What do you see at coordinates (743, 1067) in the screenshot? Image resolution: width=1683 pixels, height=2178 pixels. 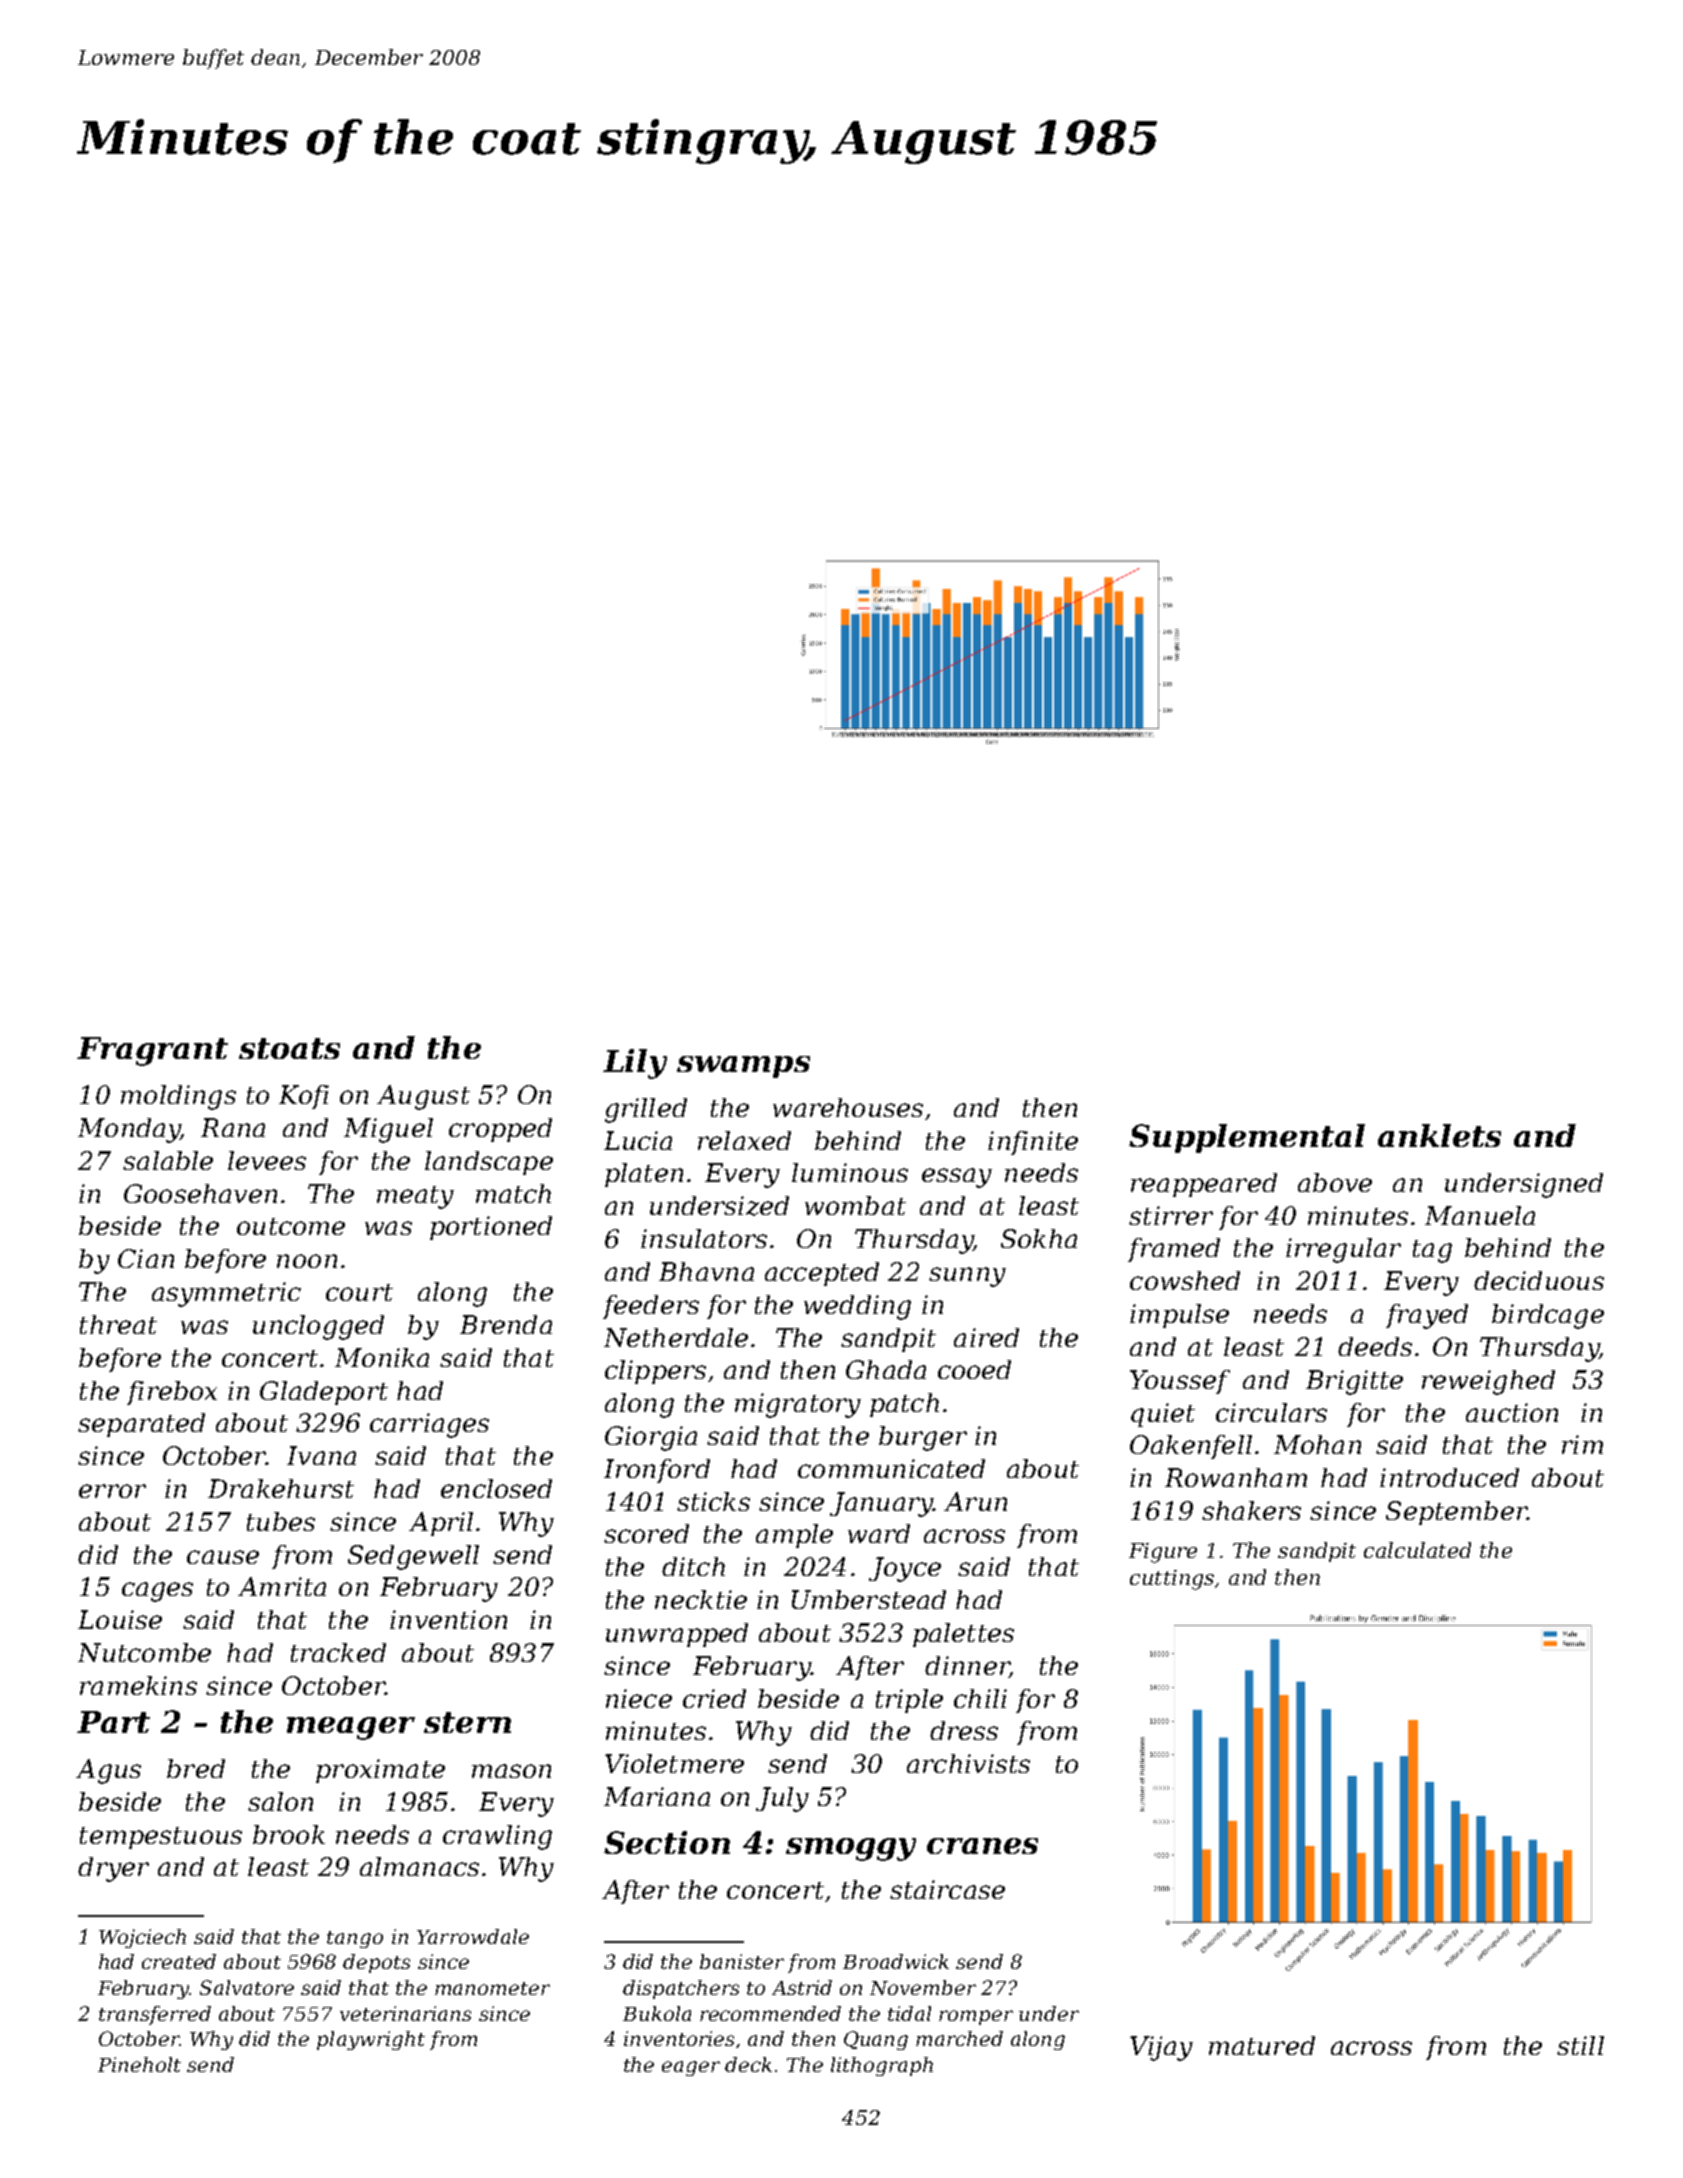 I see `swamps` at bounding box center [743, 1067].
